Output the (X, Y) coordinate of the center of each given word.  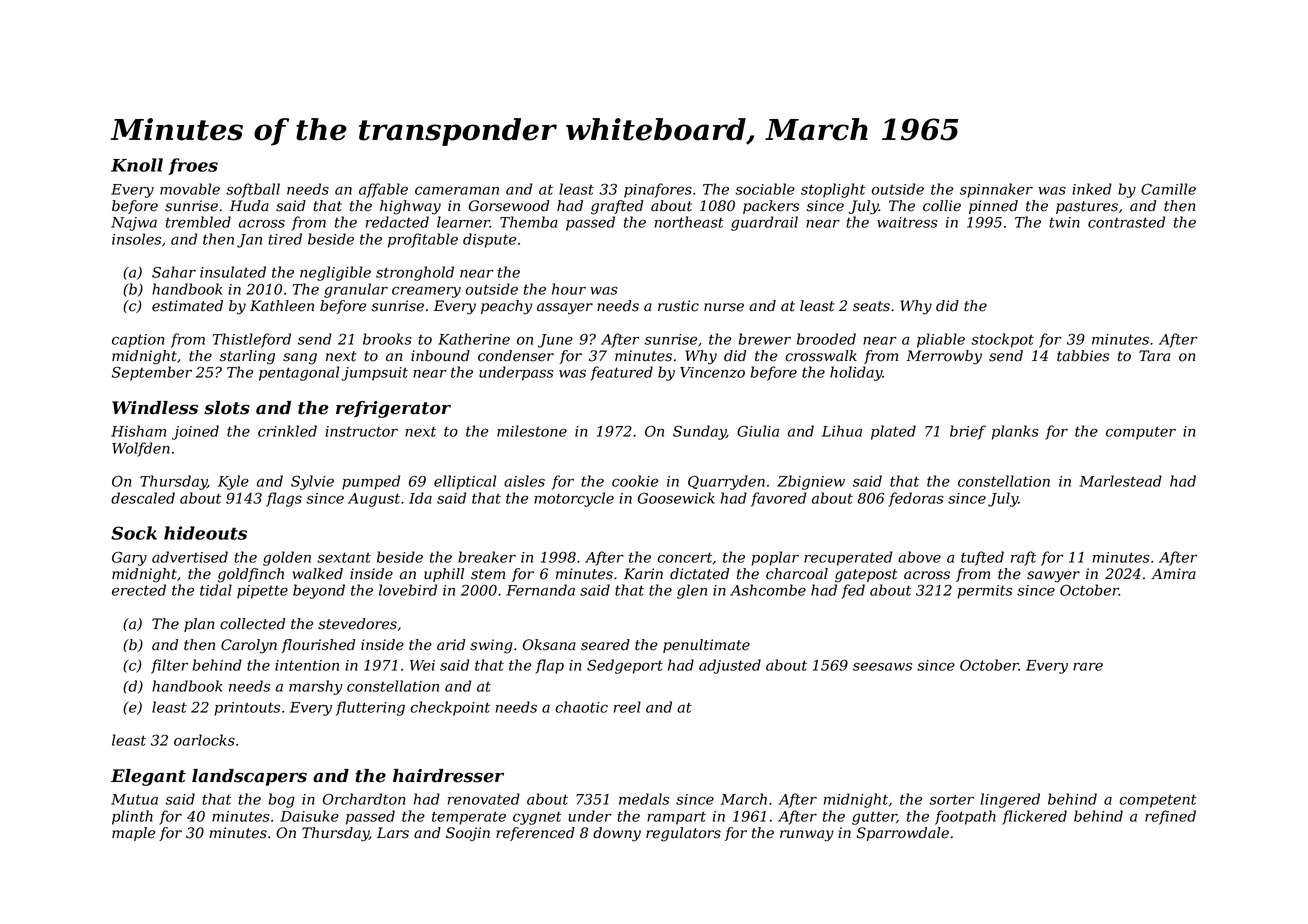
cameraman (457, 190)
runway (807, 836)
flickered (1034, 817)
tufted (982, 558)
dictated (699, 574)
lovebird (408, 590)
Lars (393, 833)
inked (1092, 189)
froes (193, 166)
